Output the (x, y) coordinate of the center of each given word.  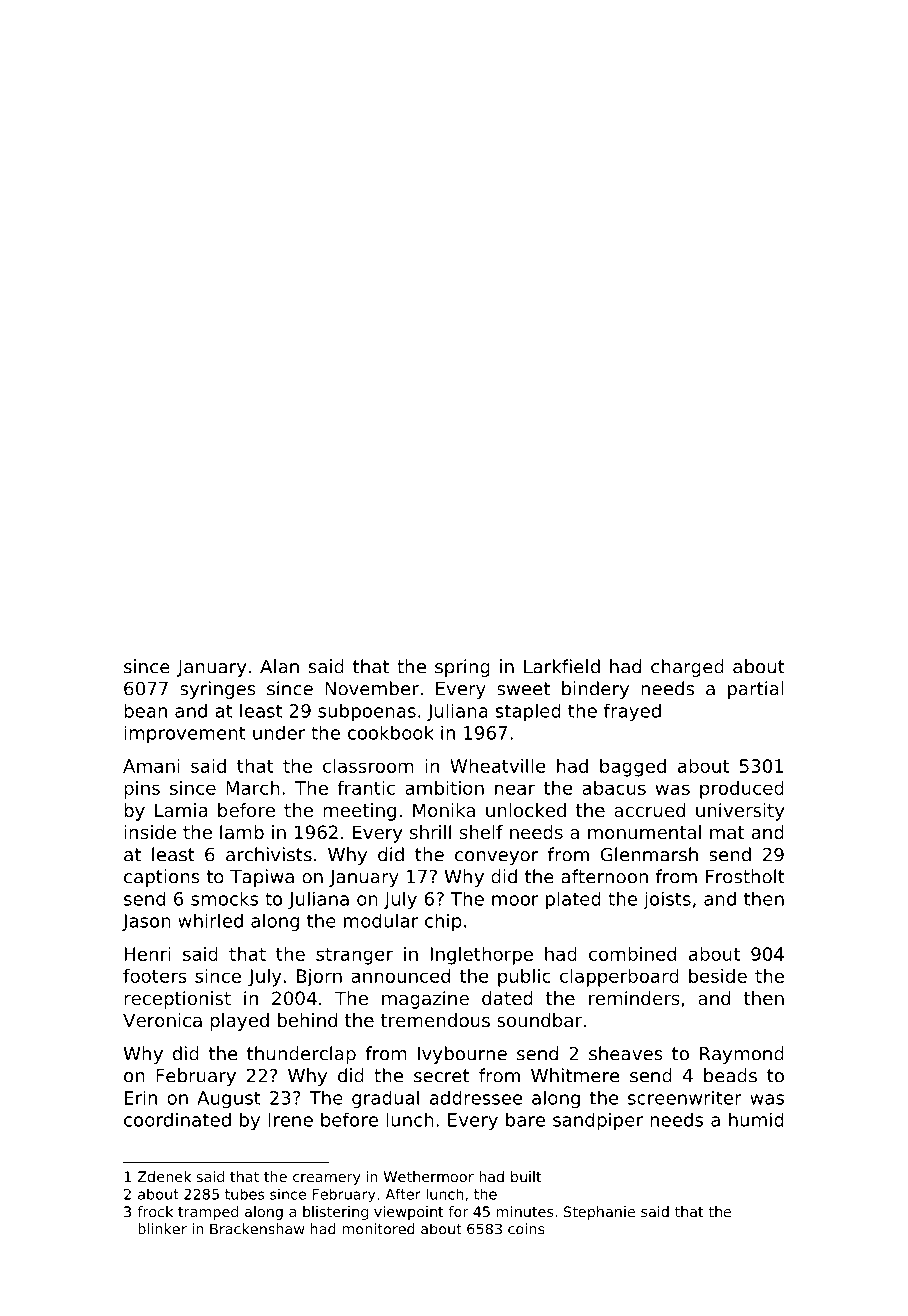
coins (526, 1229)
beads (730, 1075)
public (524, 978)
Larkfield (562, 666)
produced (742, 790)
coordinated (177, 1119)
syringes (218, 690)
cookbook (391, 732)
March (253, 788)
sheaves (626, 1053)
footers (155, 976)
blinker (162, 1229)
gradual (385, 1099)
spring (462, 668)
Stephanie (599, 1213)
